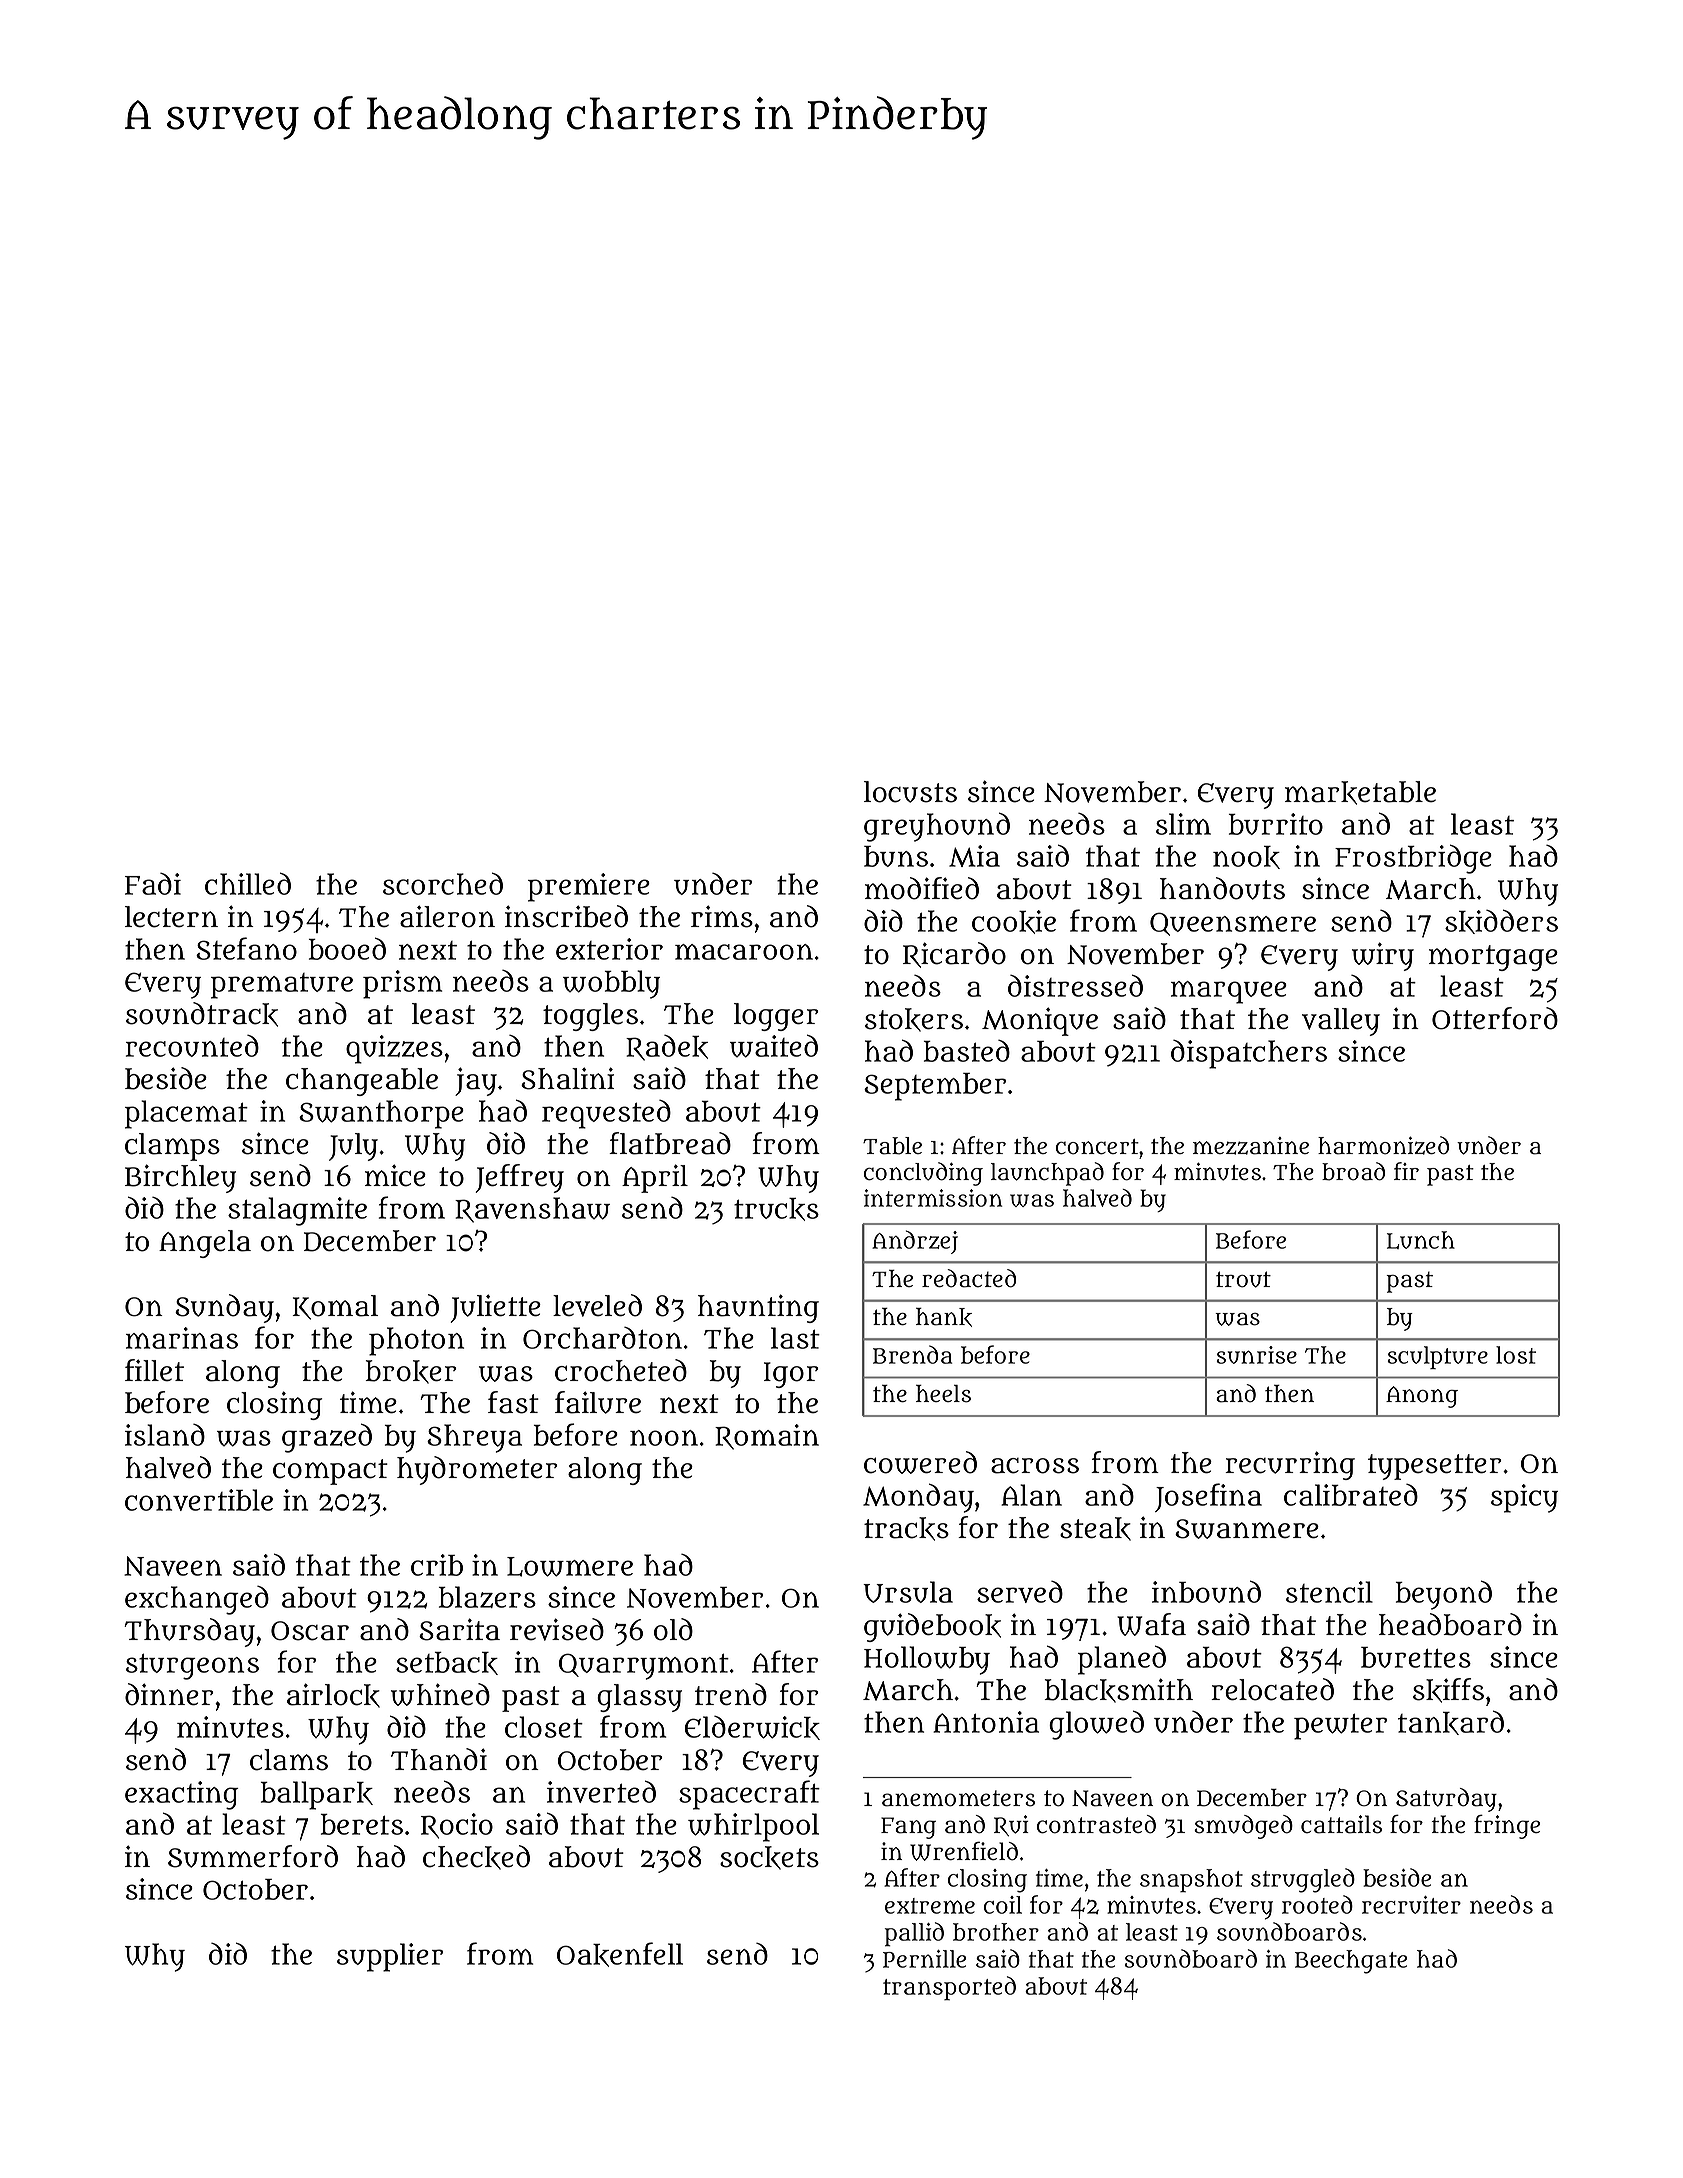 This document has width=1683, height=2178. I want to click on greyhound, so click(937, 827).
